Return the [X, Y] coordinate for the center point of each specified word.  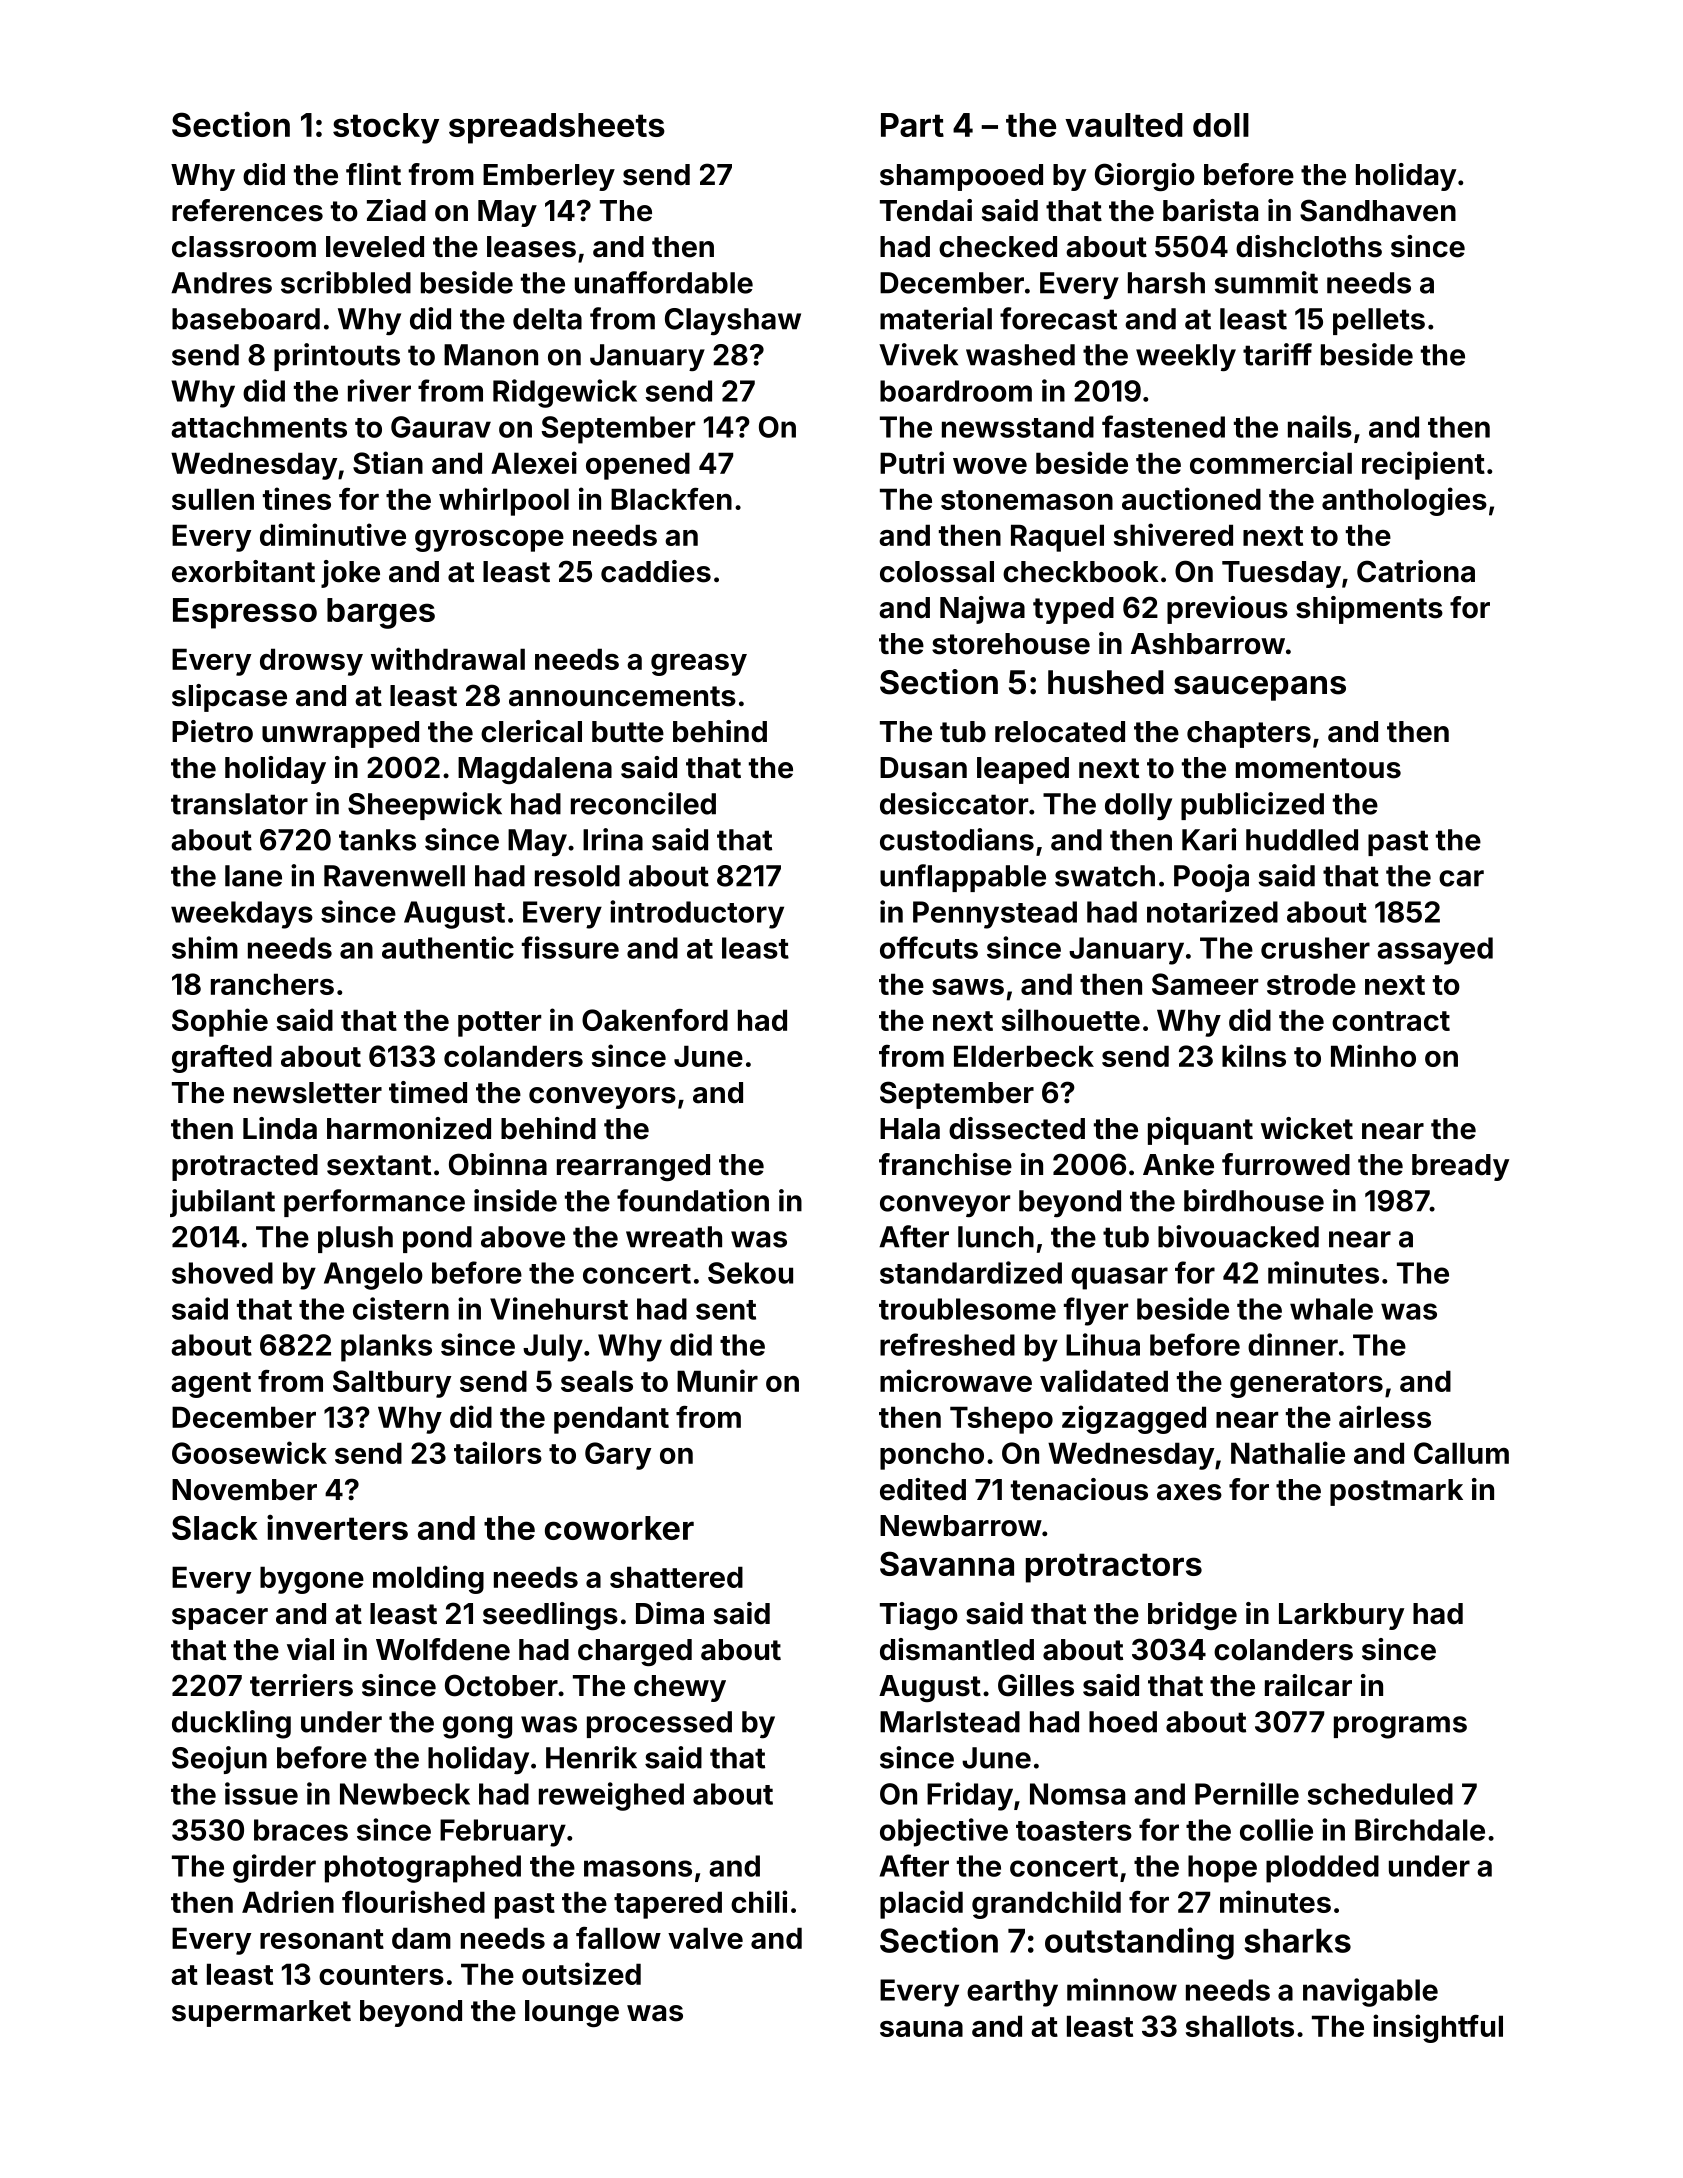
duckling [231, 1724]
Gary [618, 1456]
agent [211, 1385]
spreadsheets [557, 128]
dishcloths [1309, 246]
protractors [1114, 1568]
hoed [1123, 1722]
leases [531, 247]
